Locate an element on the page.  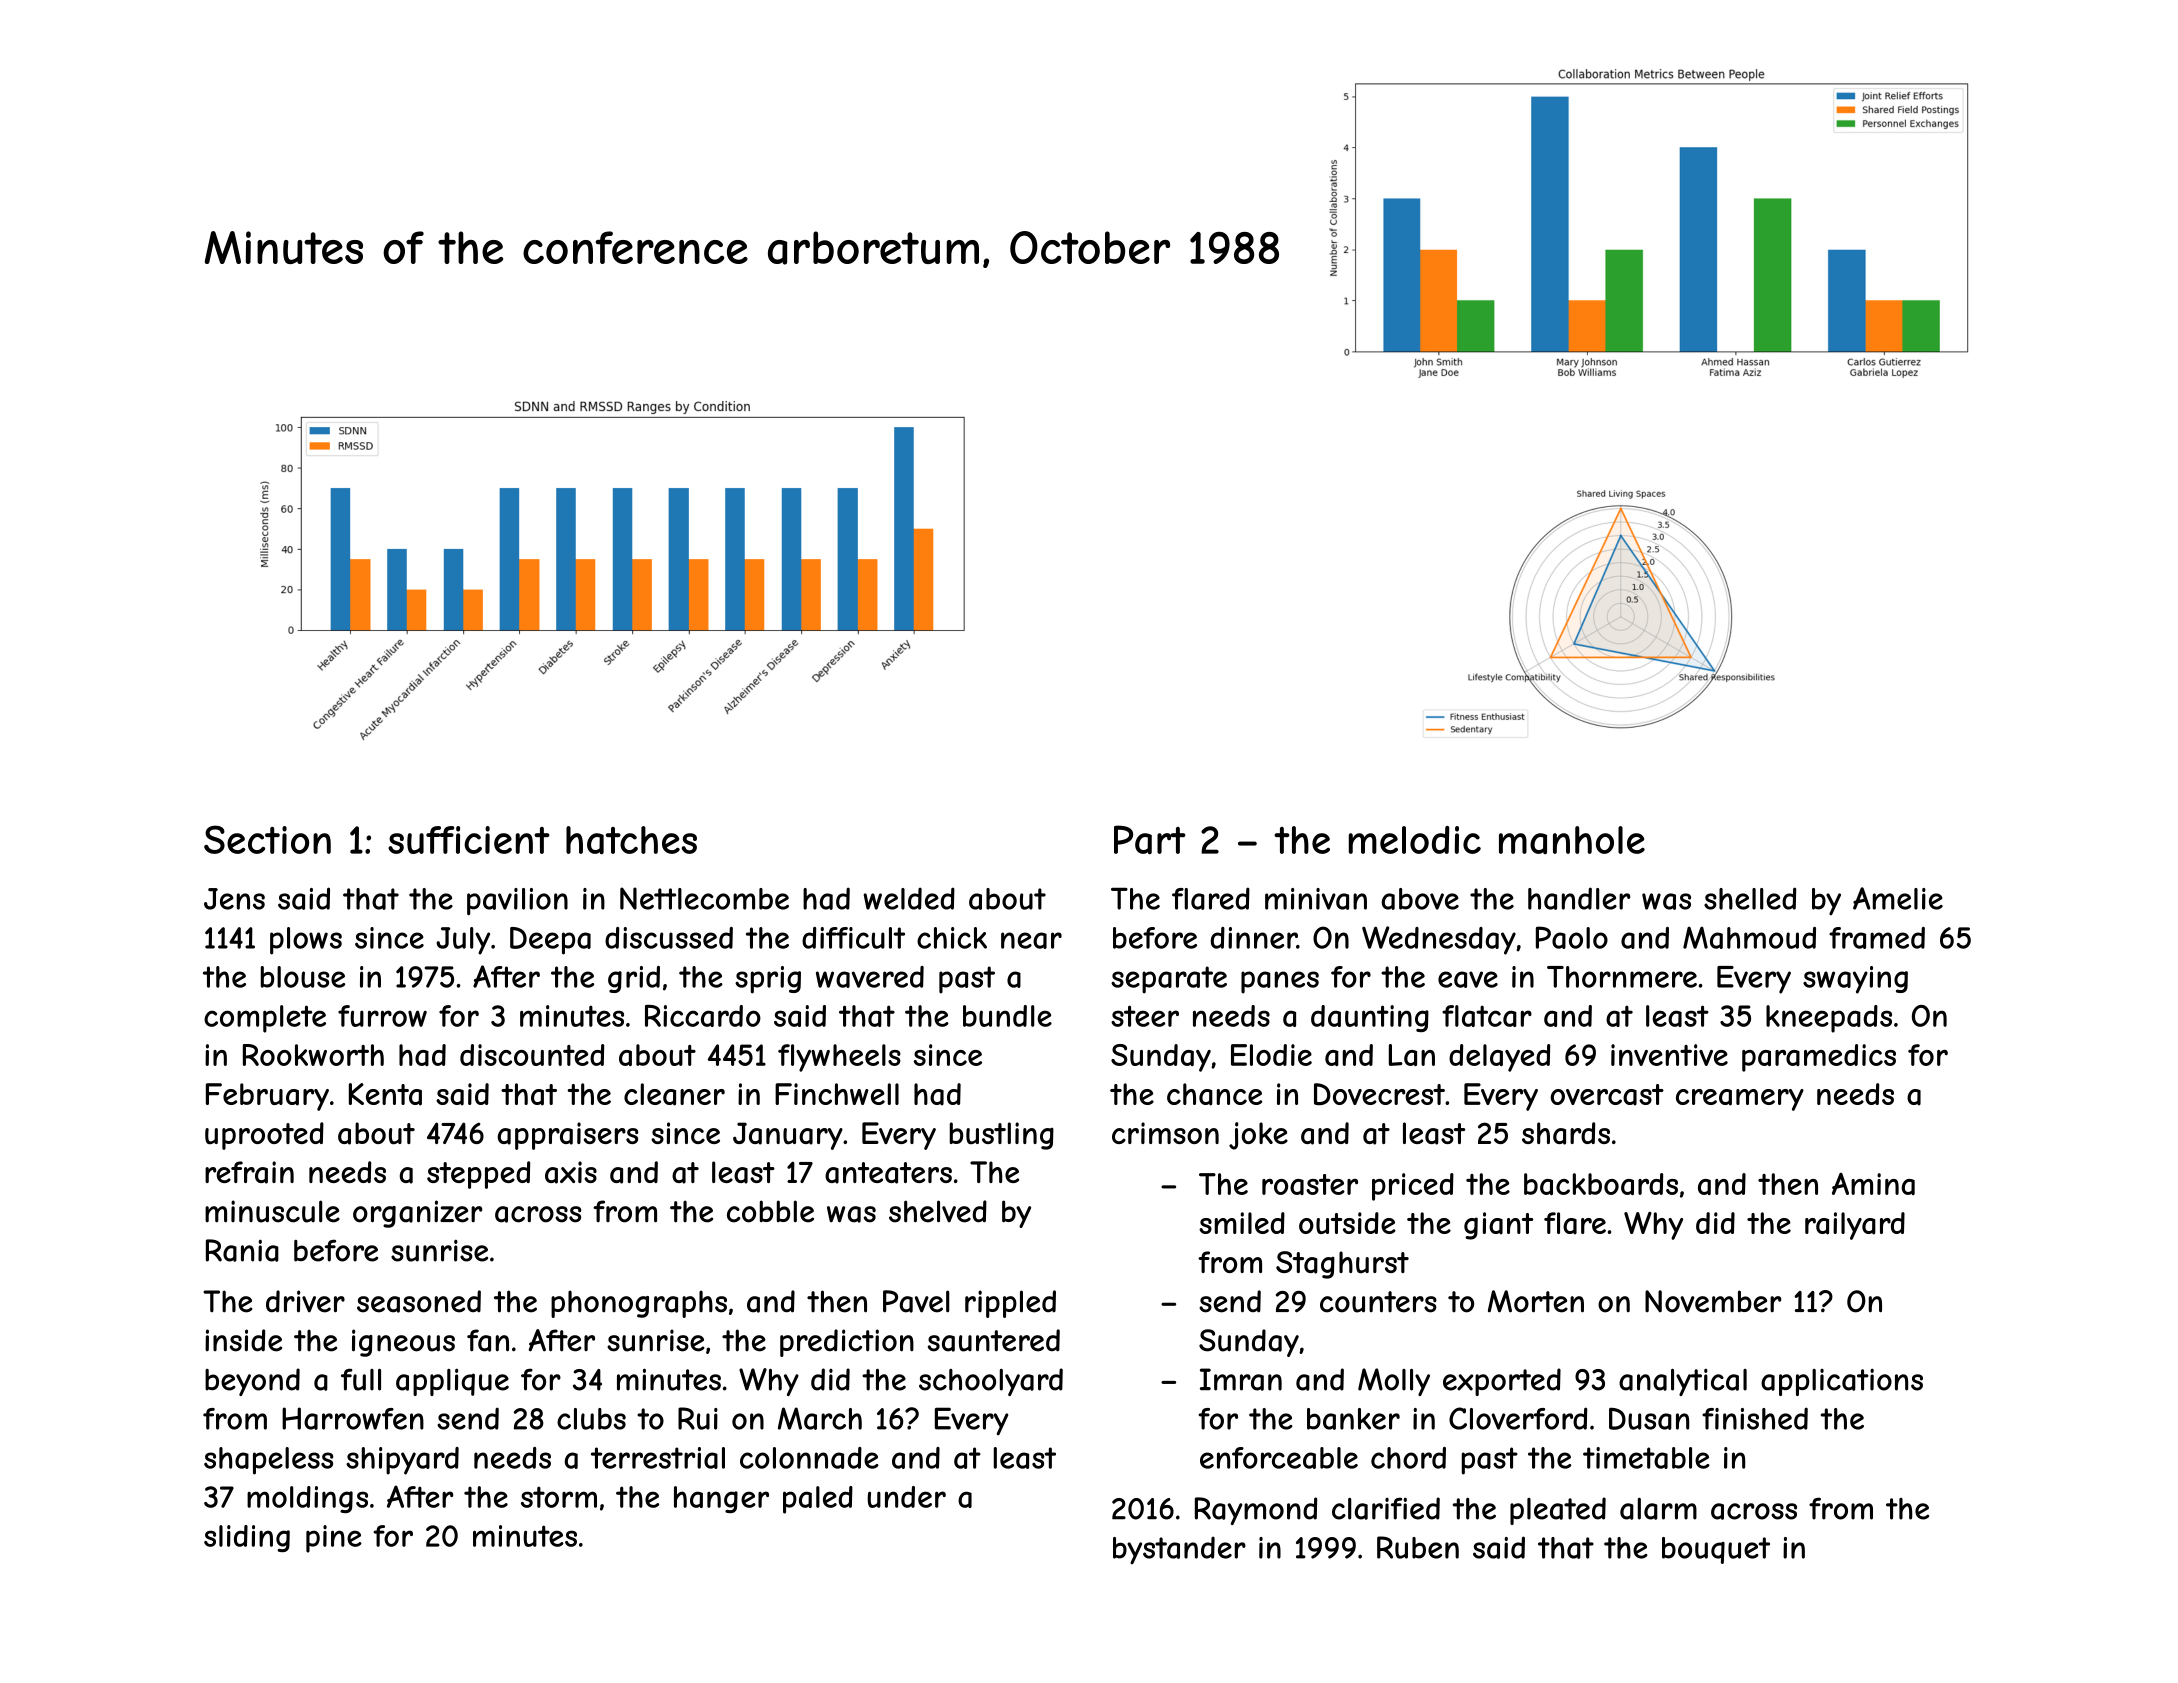
panes is located at coordinates (1280, 982).
